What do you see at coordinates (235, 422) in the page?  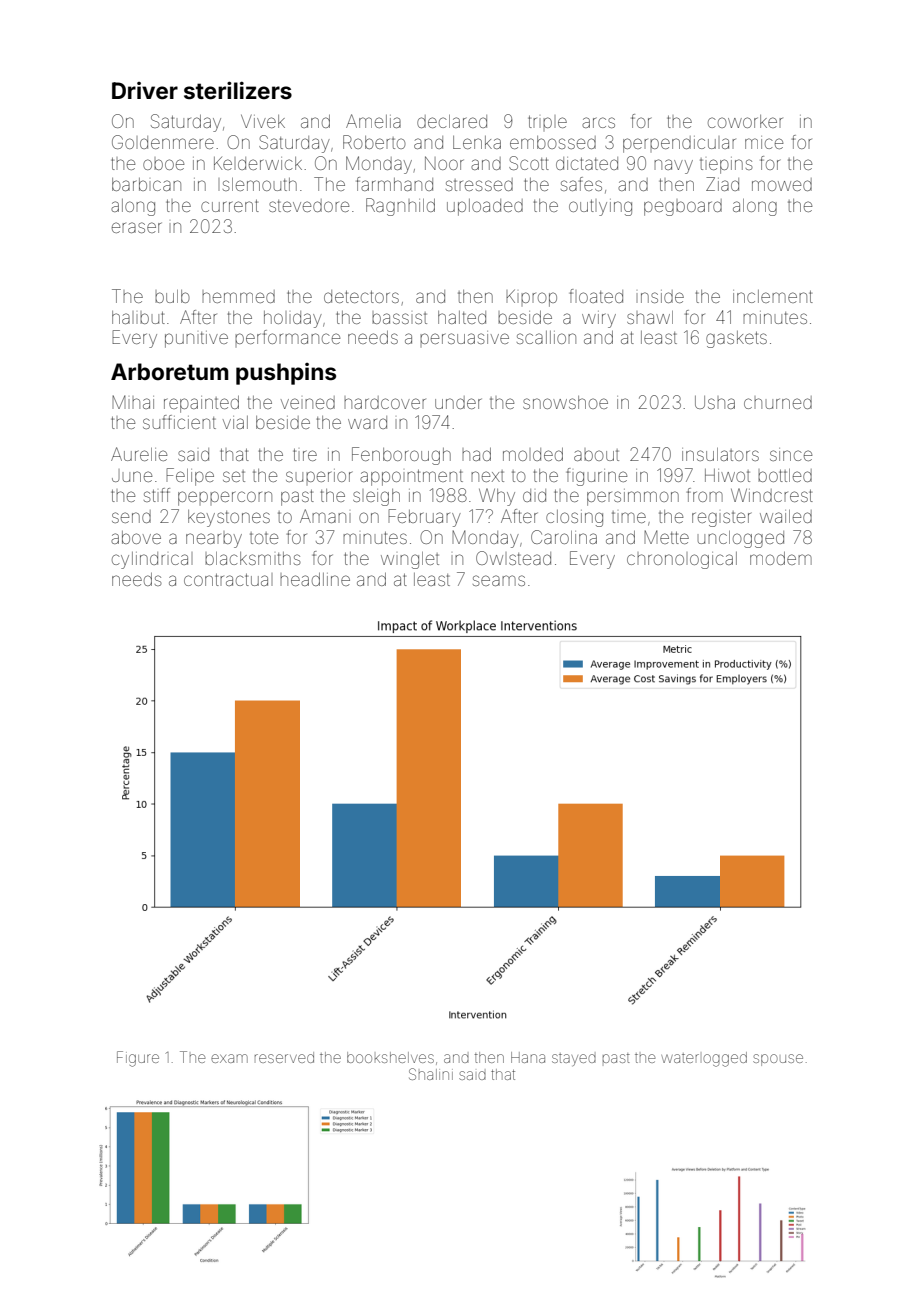 I see `vial` at bounding box center [235, 422].
